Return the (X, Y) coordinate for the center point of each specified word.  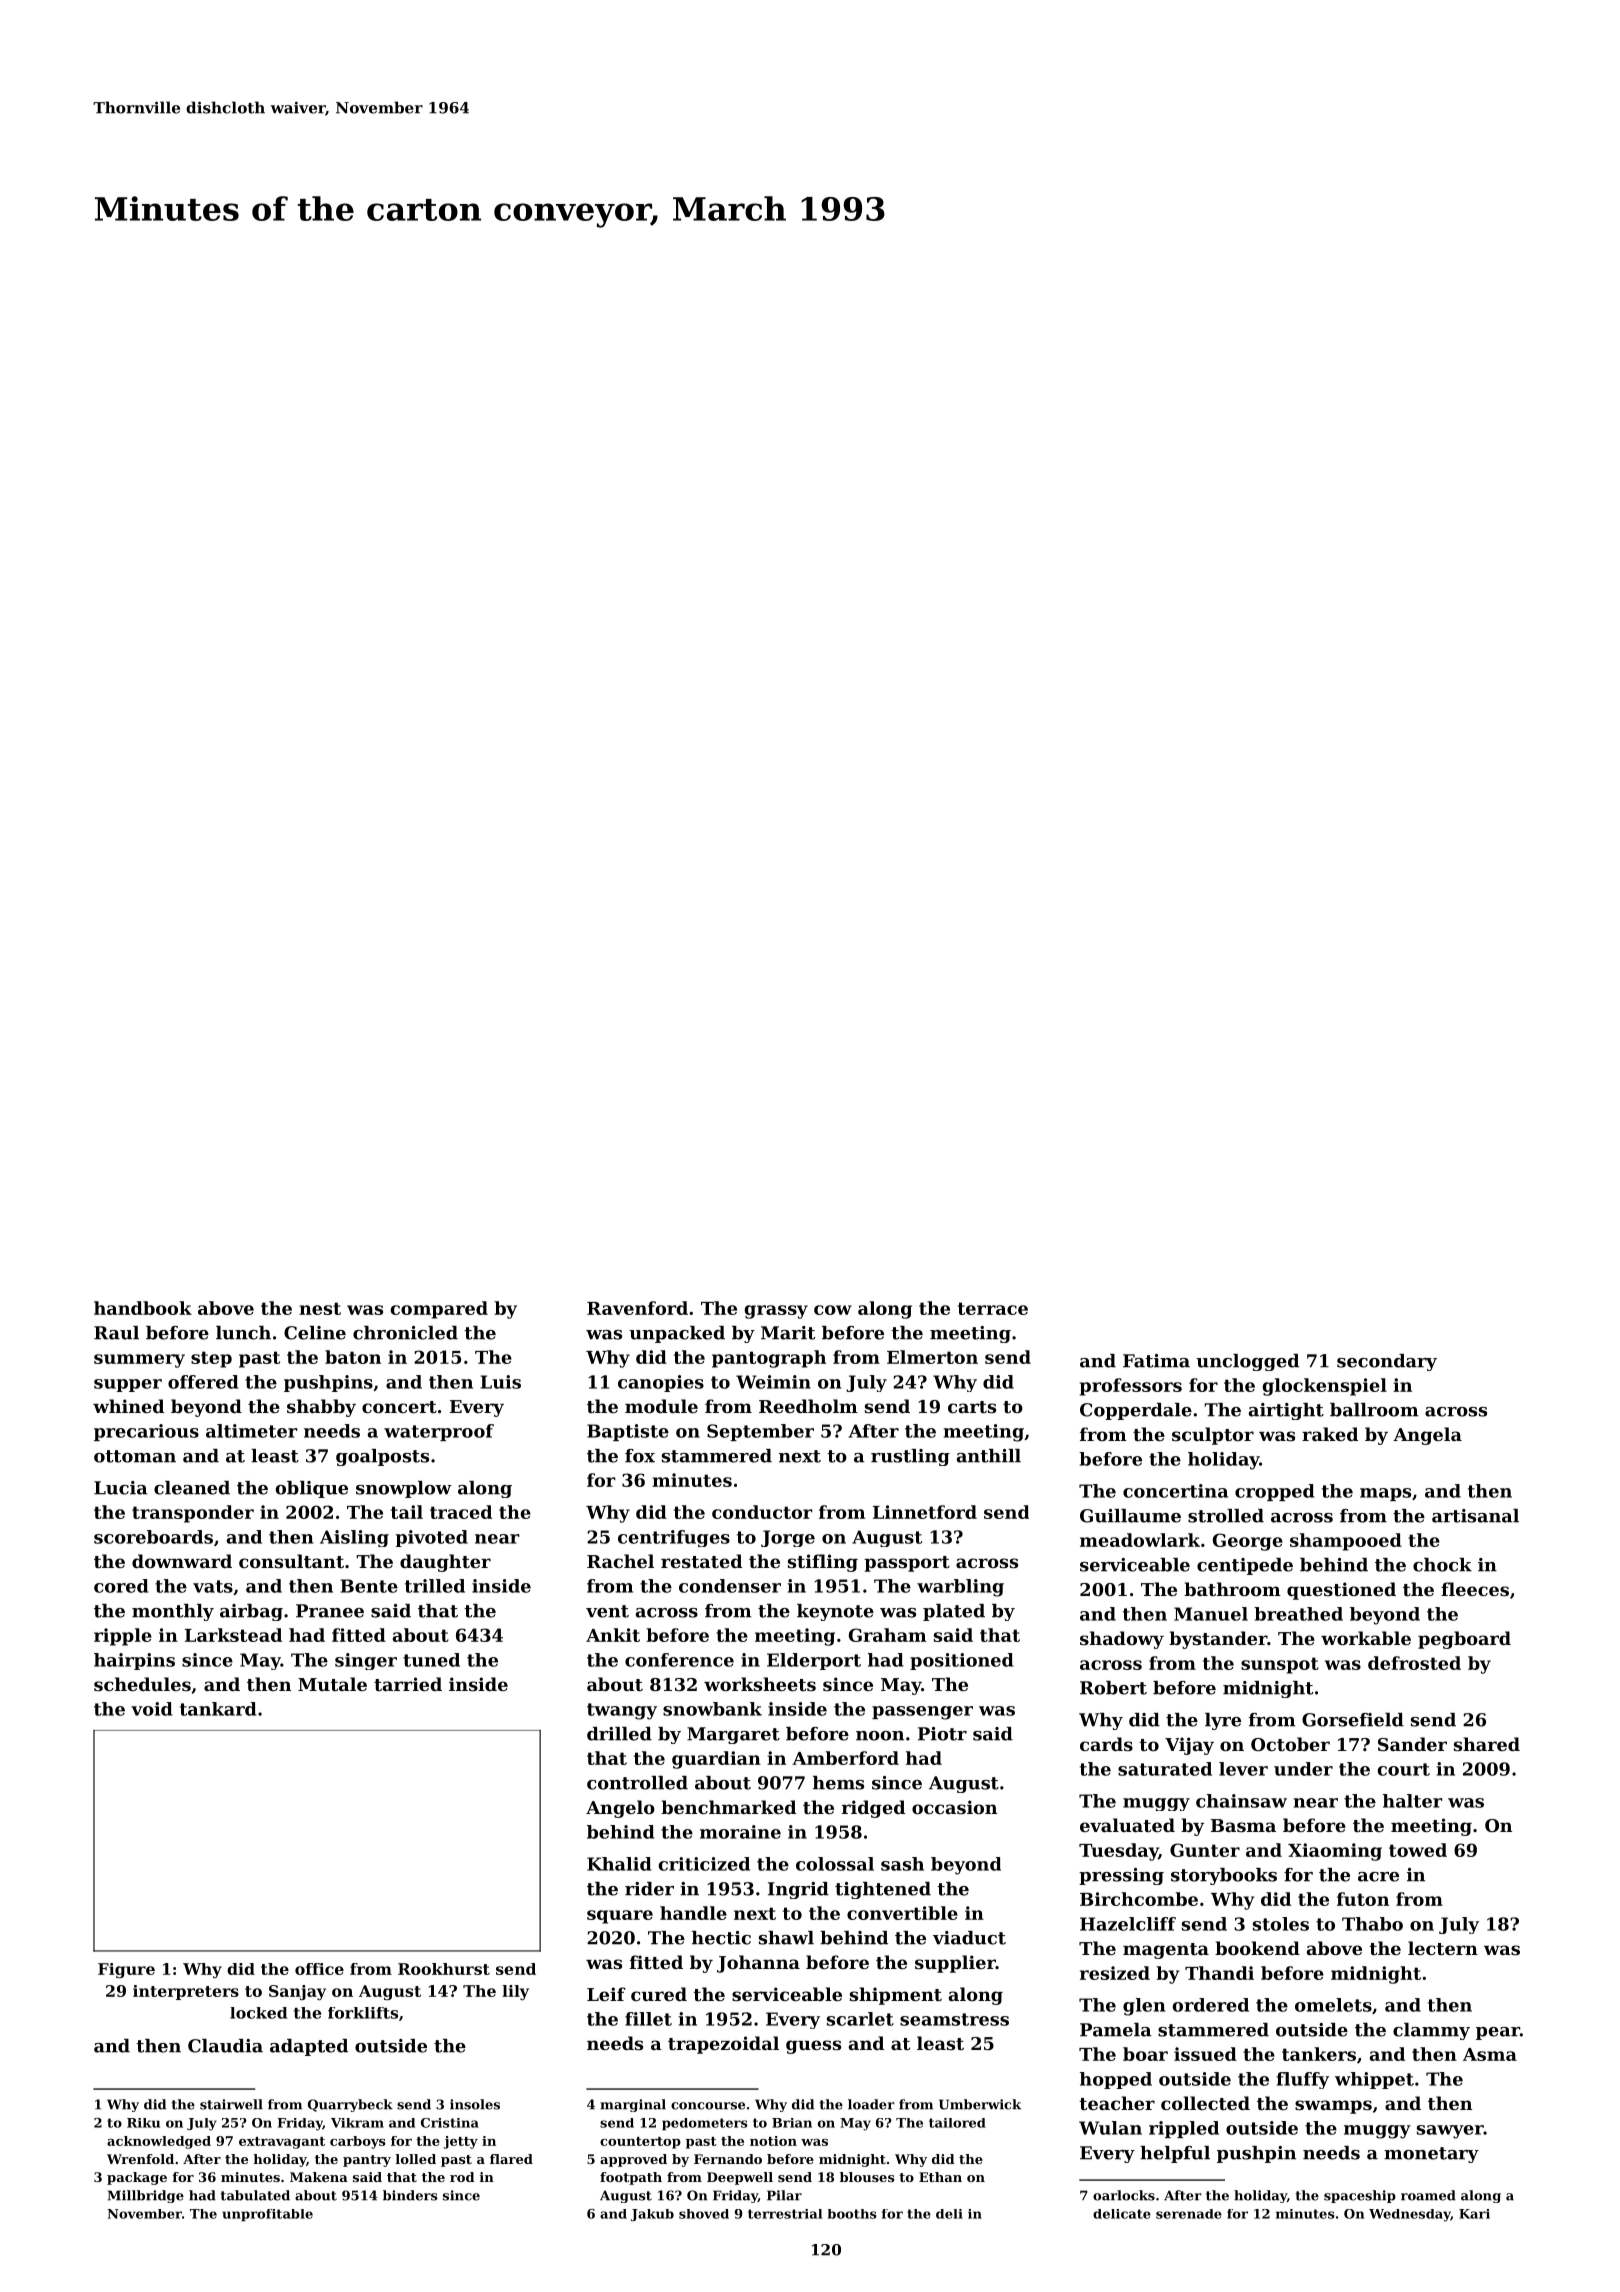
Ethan (940, 2177)
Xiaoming (1335, 1852)
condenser (730, 1586)
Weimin (773, 1382)
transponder (193, 1514)
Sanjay (297, 1992)
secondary (1387, 1362)
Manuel (1211, 1614)
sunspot (1280, 1665)
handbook (143, 1308)
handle (693, 1913)
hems (838, 1783)
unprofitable (267, 2215)
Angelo (620, 1809)
